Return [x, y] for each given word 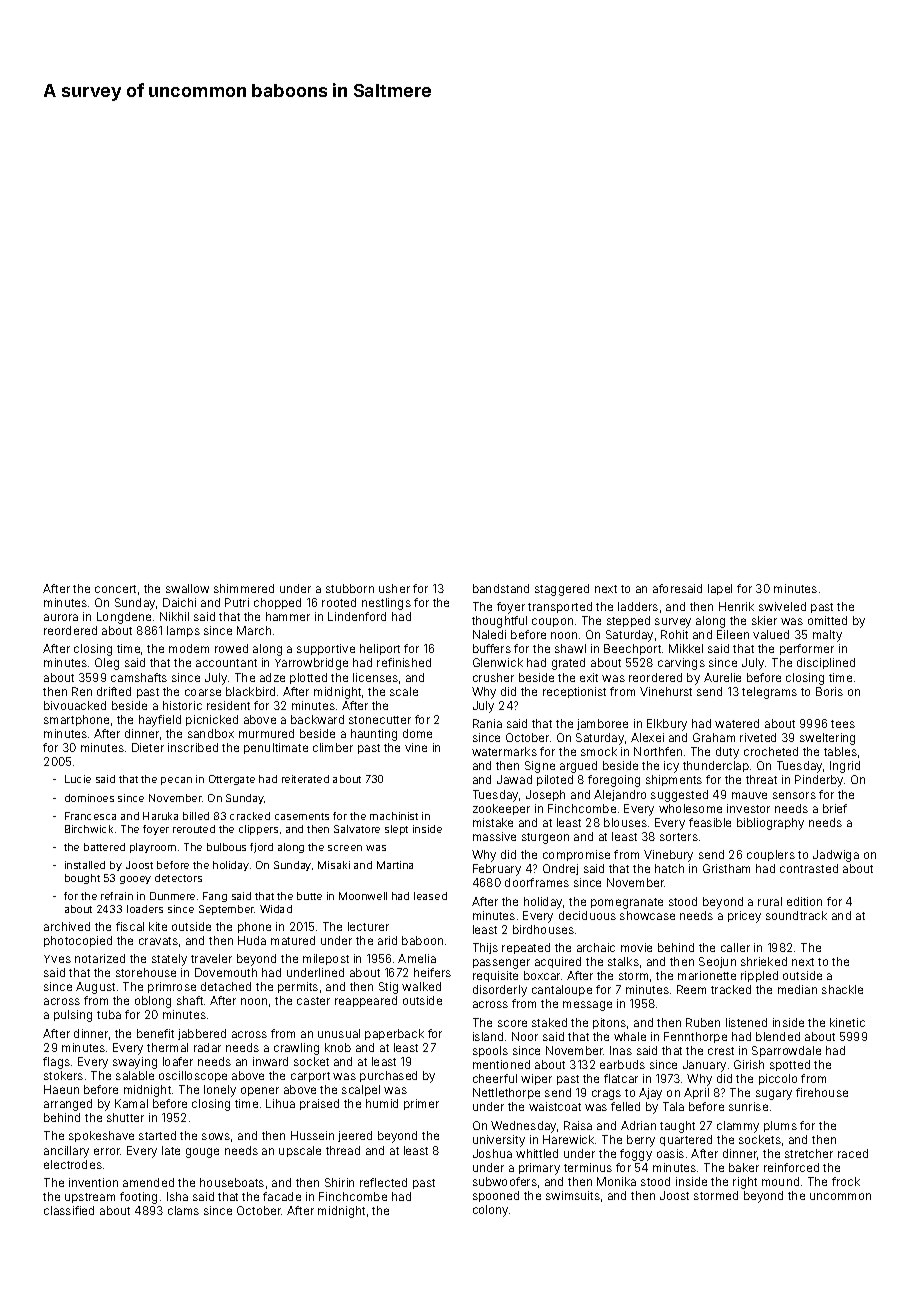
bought [82, 879]
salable [135, 1075]
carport [310, 1077]
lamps [183, 631]
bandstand [501, 588]
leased [430, 896]
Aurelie [722, 677]
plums [780, 1126]
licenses [375, 677]
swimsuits [573, 1195]
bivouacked [75, 705]
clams [183, 1210]
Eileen [733, 634]
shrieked [764, 961]
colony [490, 1211]
